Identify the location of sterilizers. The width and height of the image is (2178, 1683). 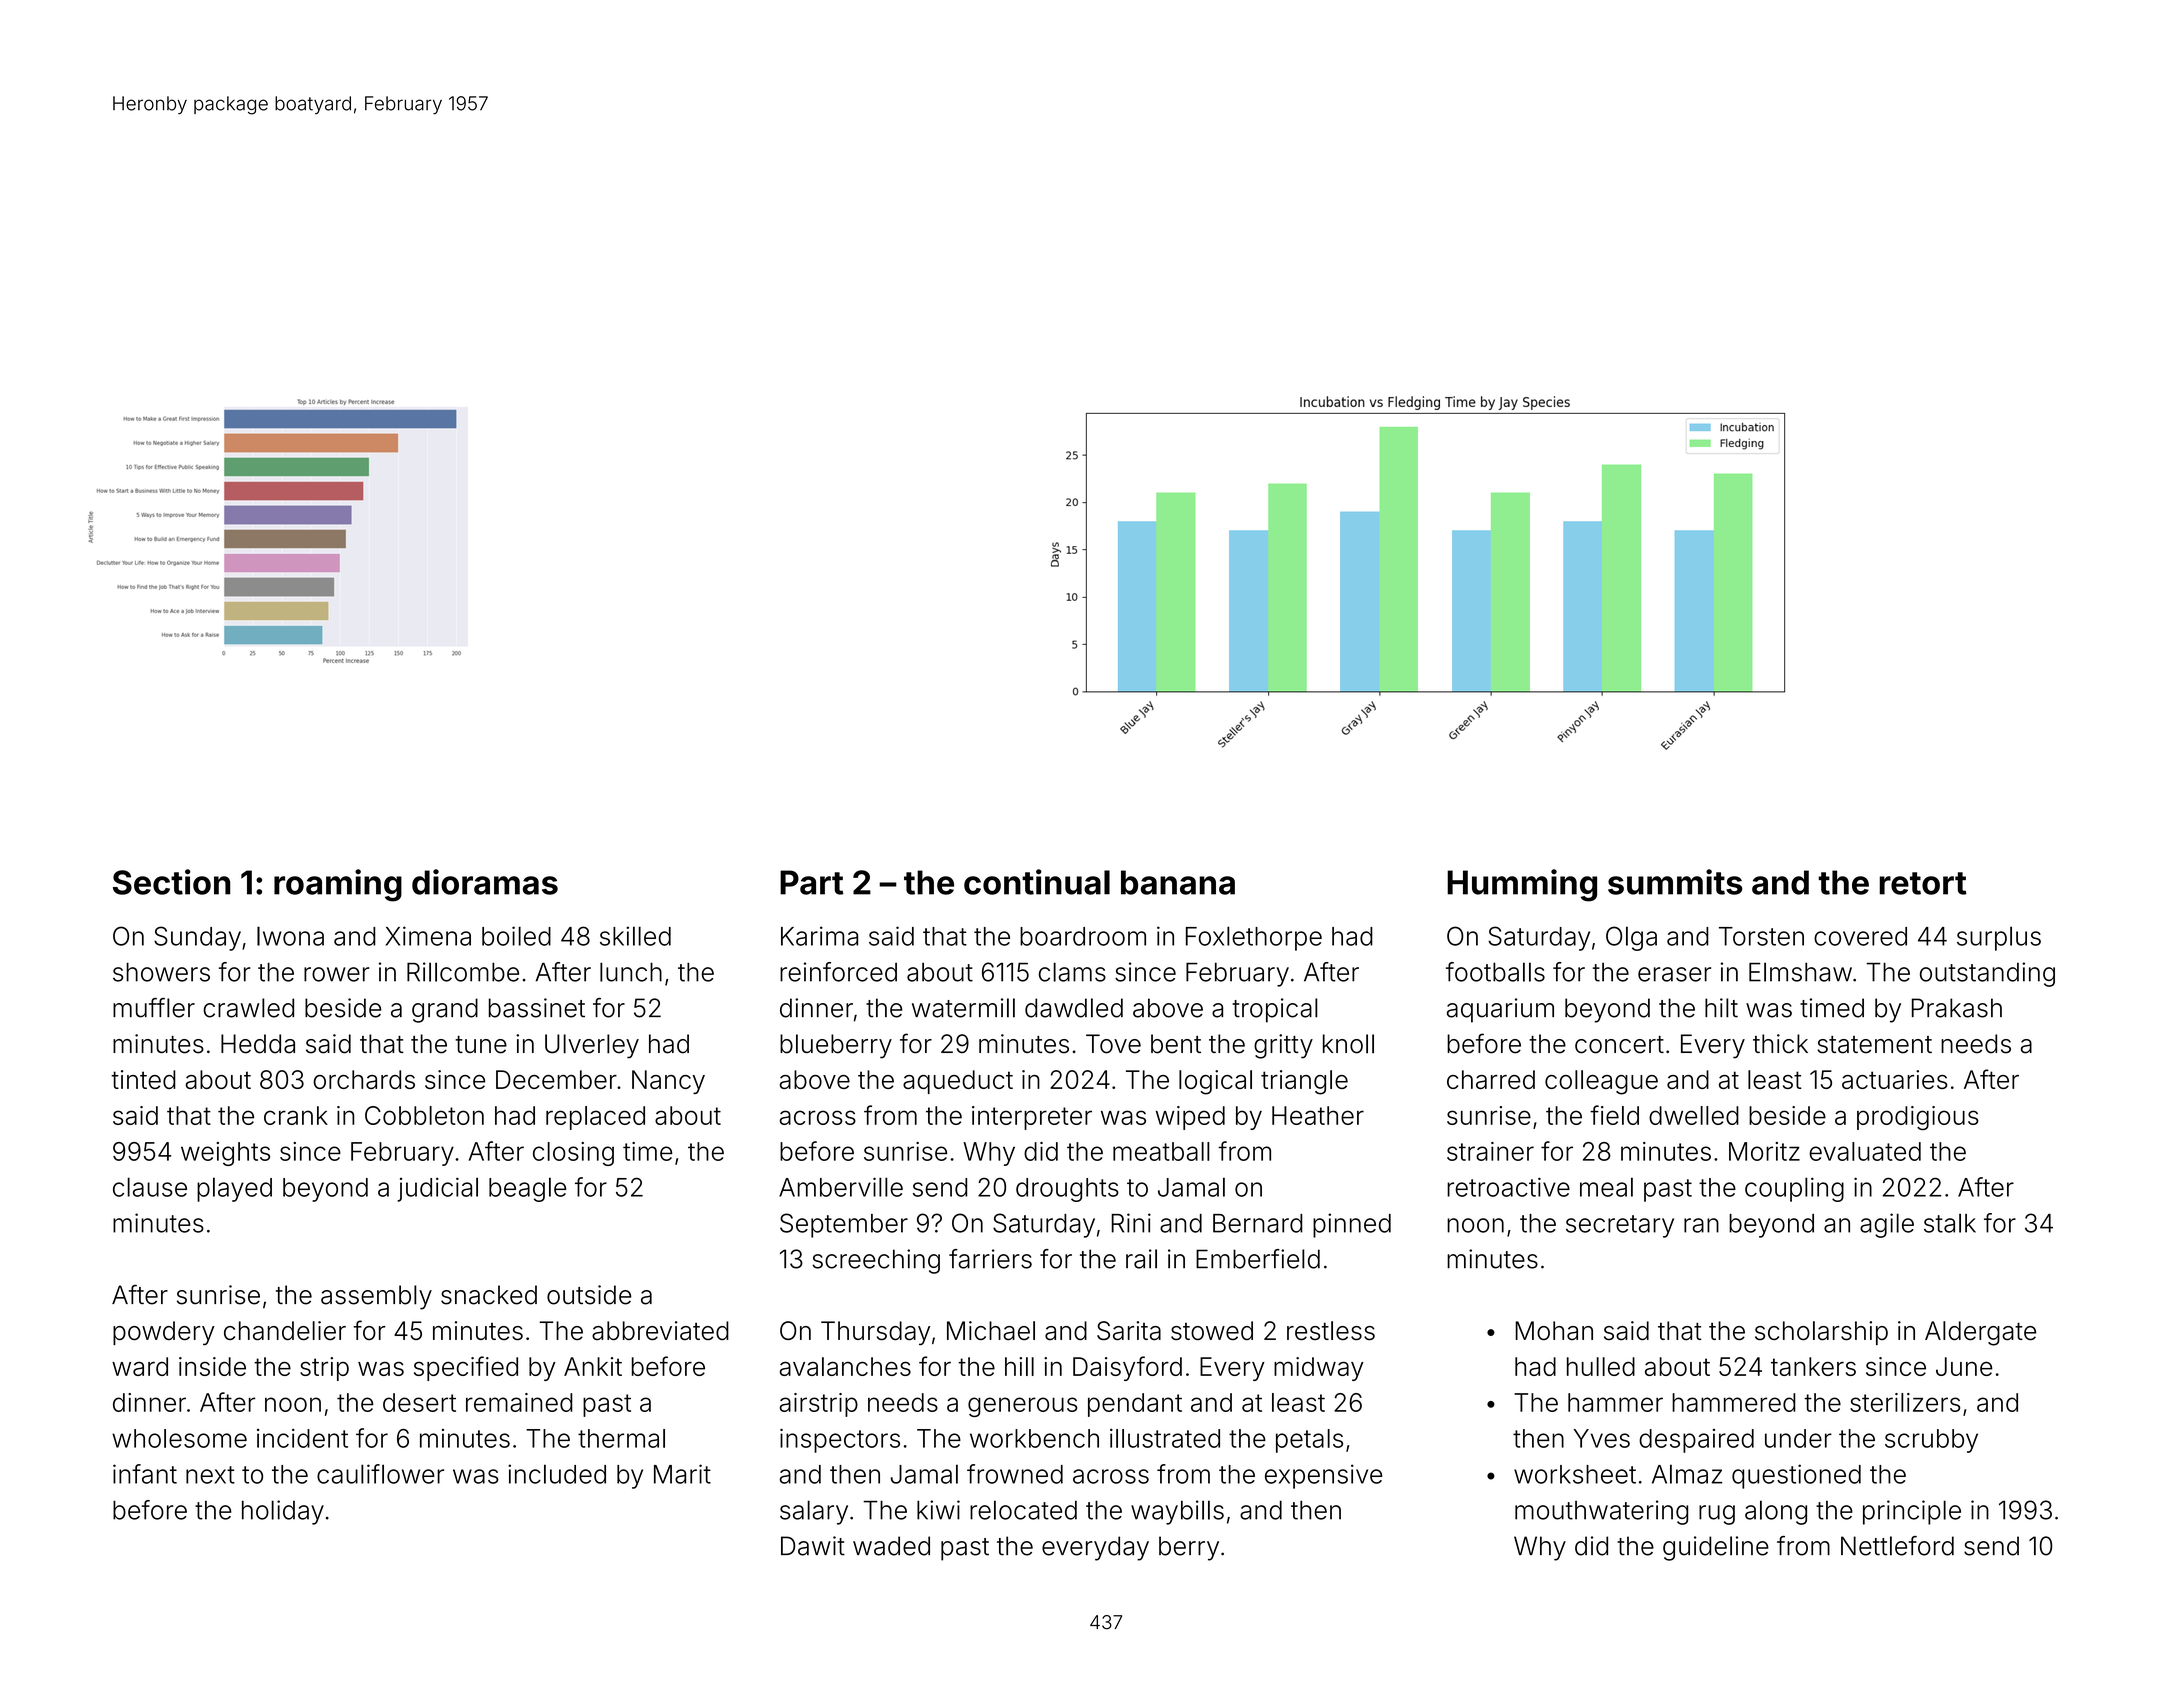
(1905, 1402).
